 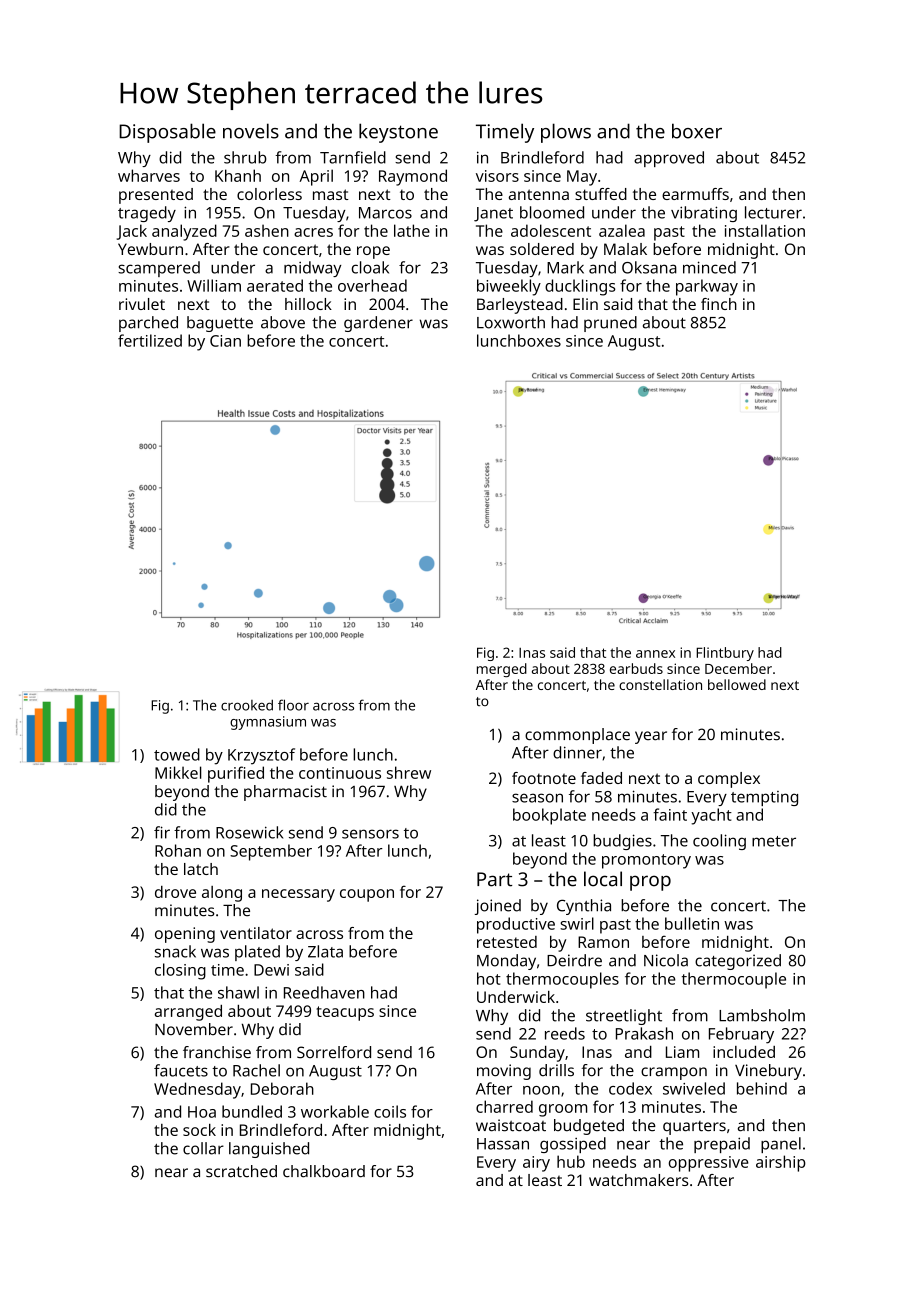 I want to click on boxer, so click(x=697, y=131).
